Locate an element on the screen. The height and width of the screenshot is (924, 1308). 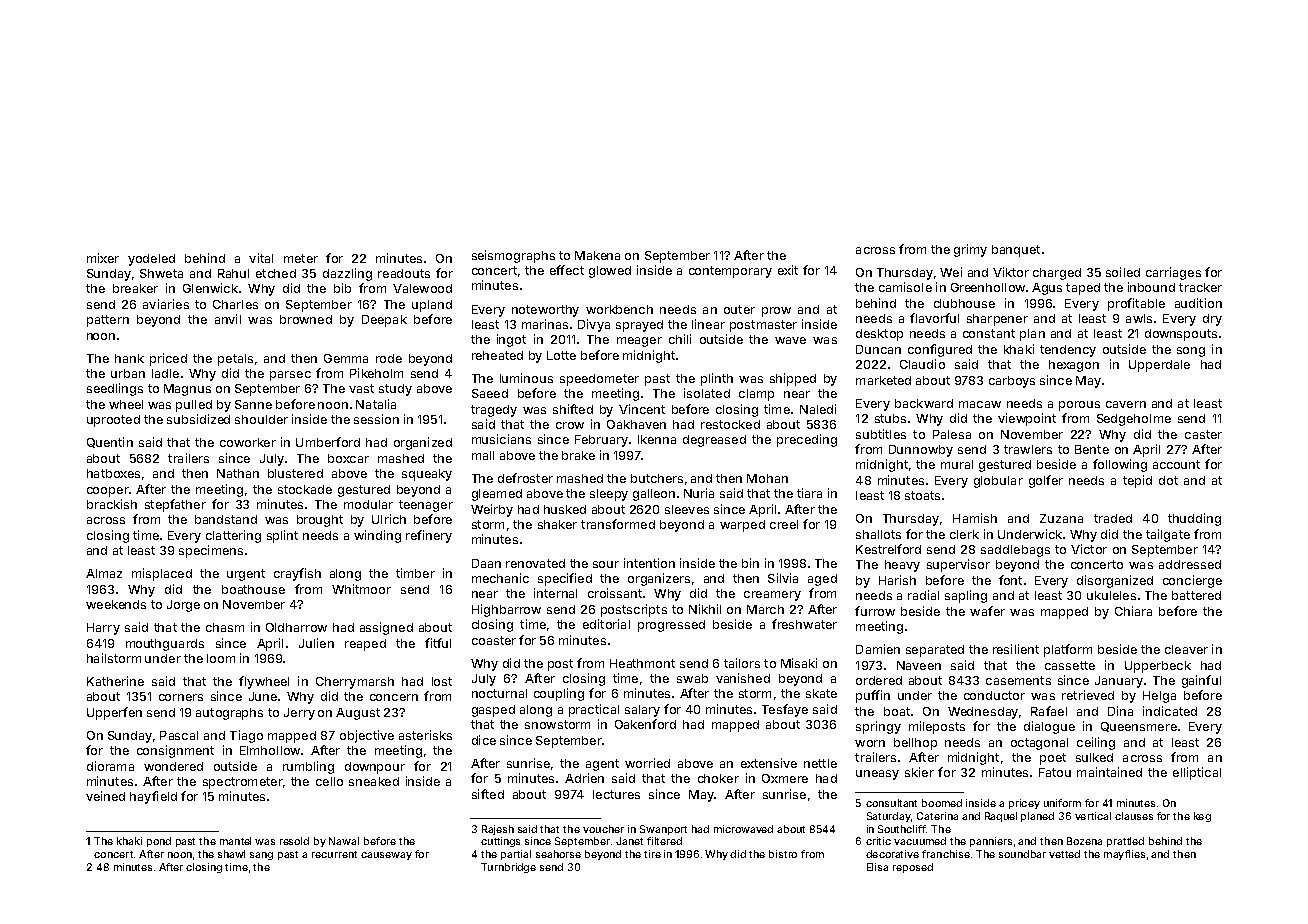
squeaky is located at coordinates (427, 475).
